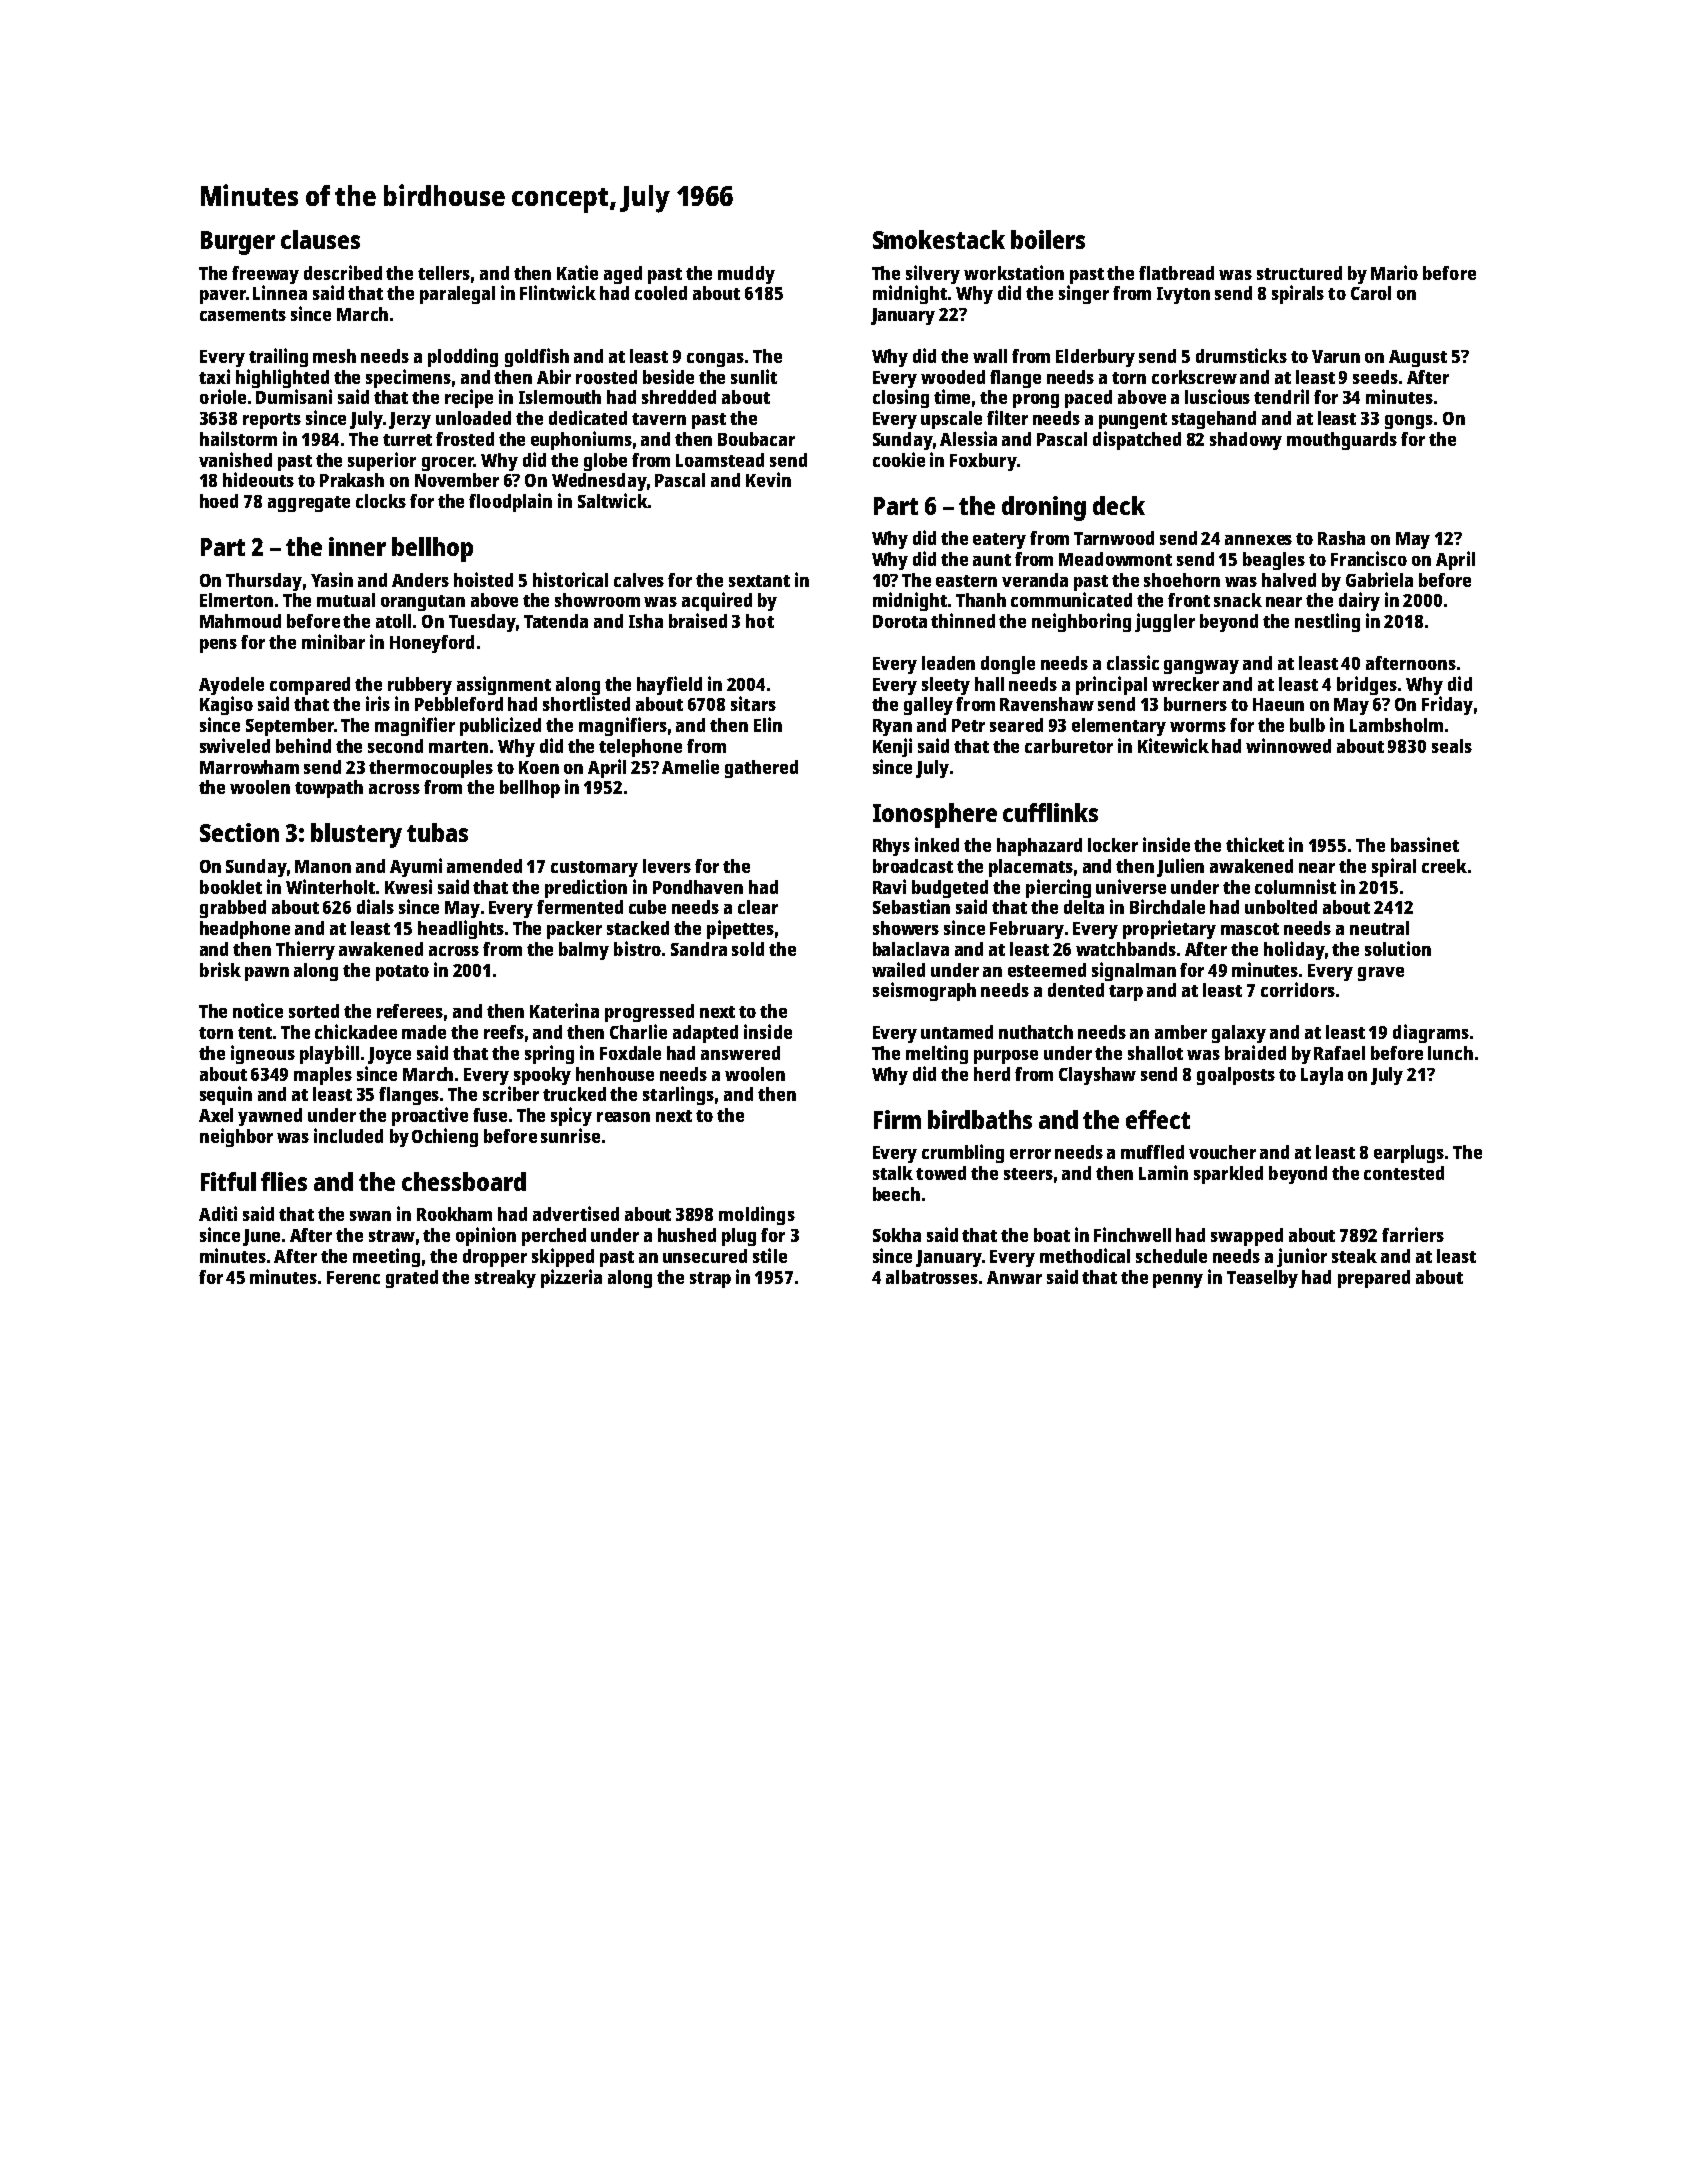 The height and width of the image is (2178, 1683). Describe the element at coordinates (220, 969) in the image. I see `brisk` at that location.
